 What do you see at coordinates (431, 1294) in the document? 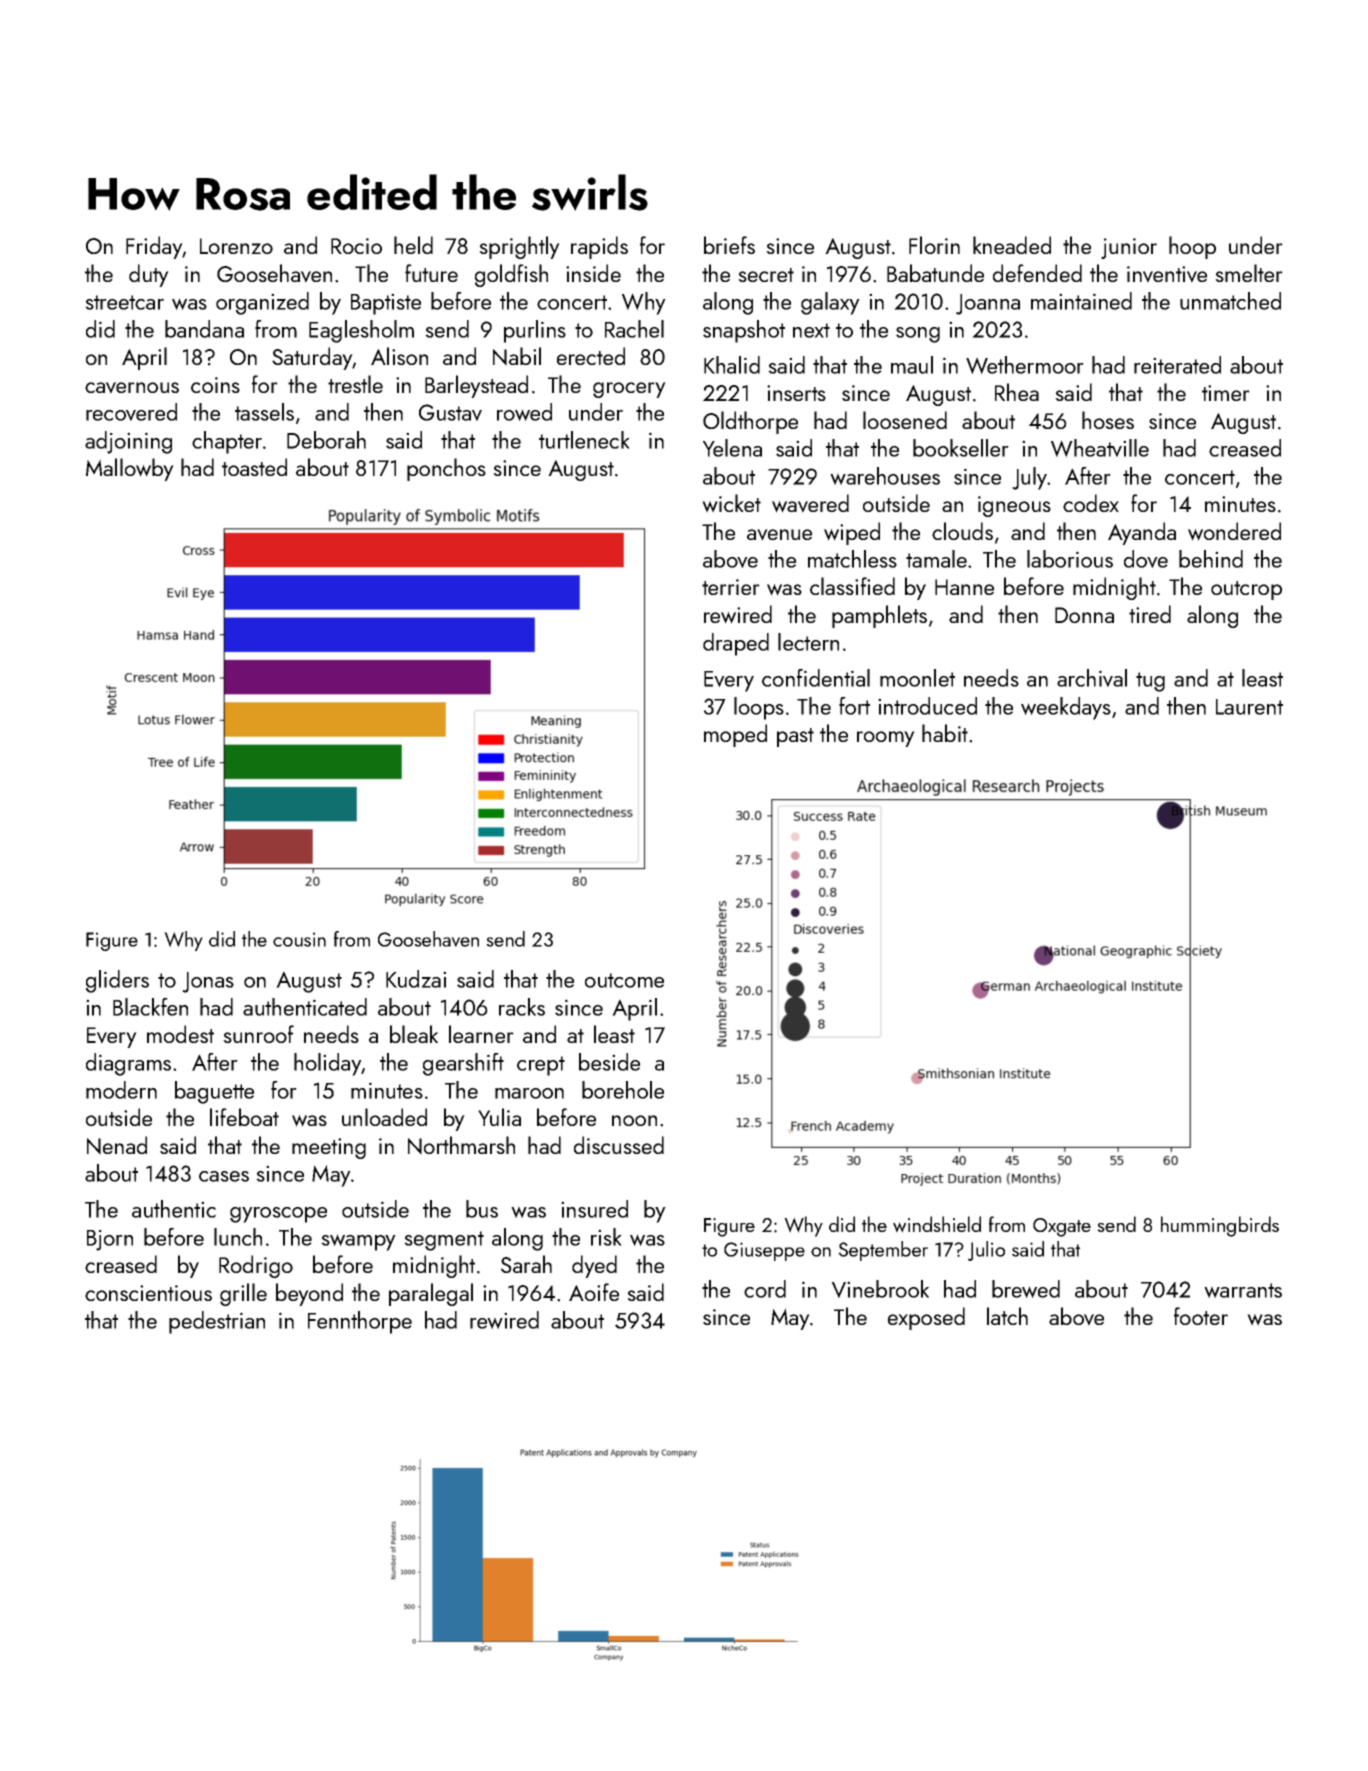
I see `paralegal` at bounding box center [431, 1294].
